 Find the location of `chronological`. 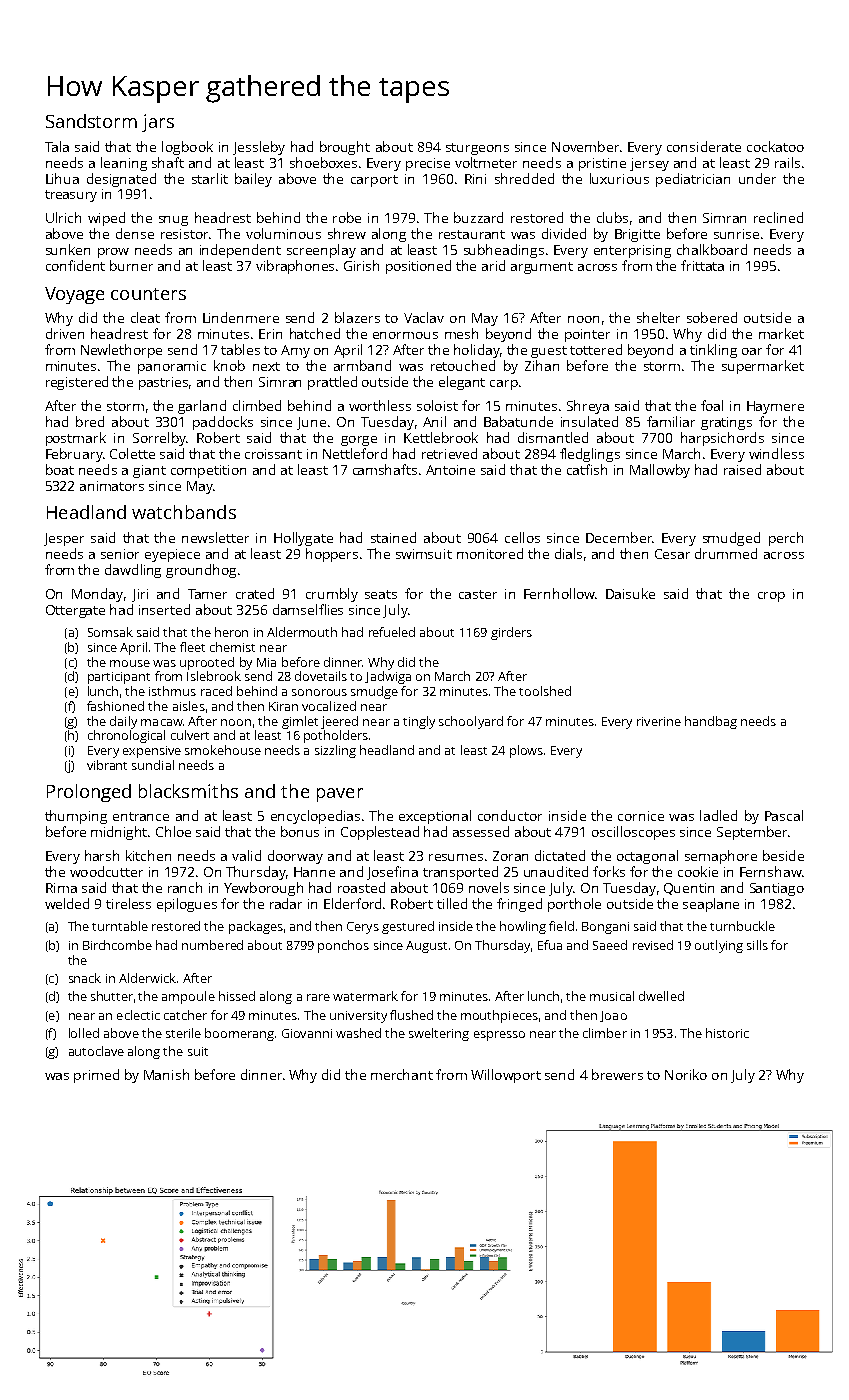

chronological is located at coordinates (126, 736).
